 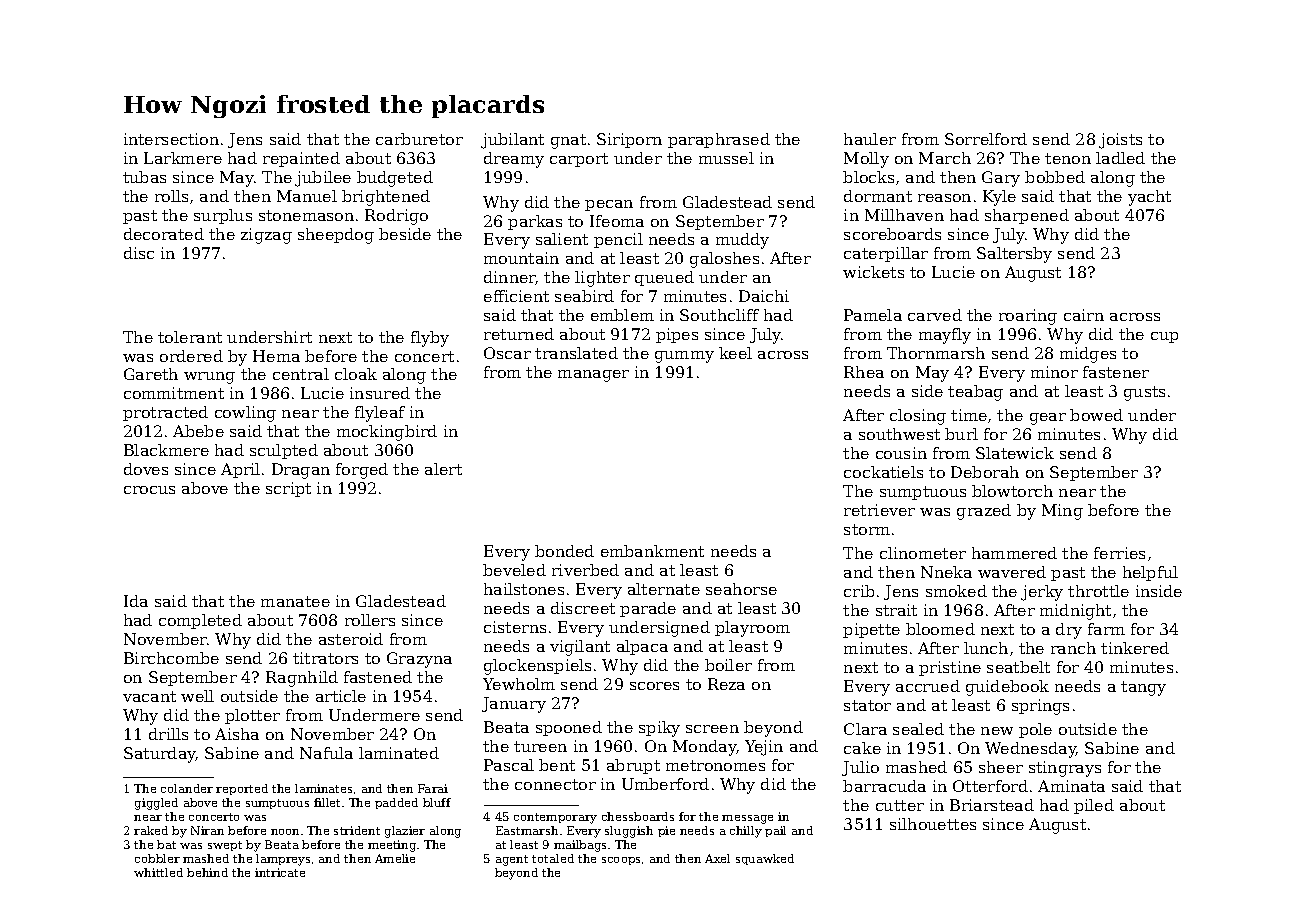 I want to click on sheepdog, so click(x=336, y=236).
